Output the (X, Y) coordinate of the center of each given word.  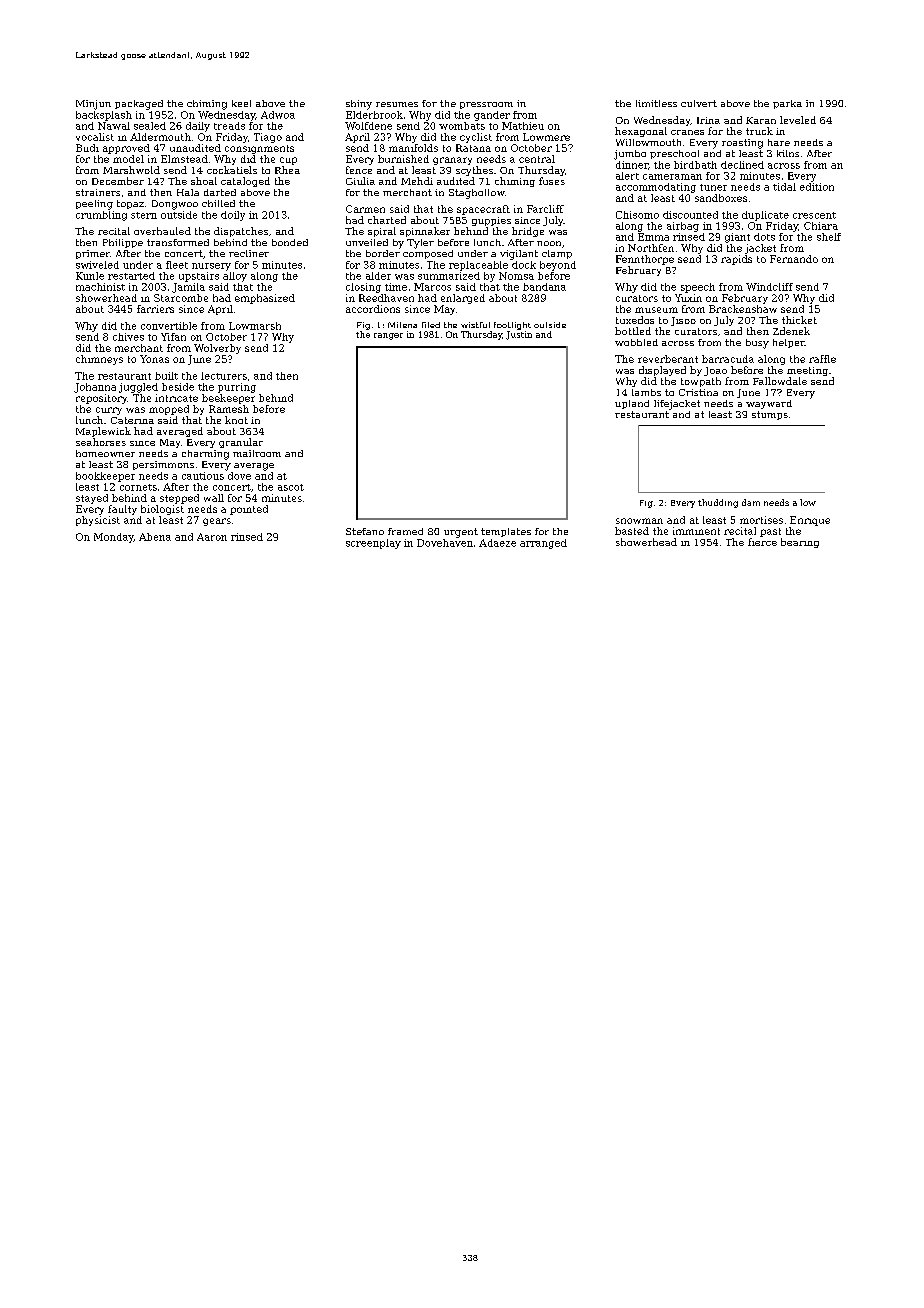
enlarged (463, 299)
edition (817, 187)
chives (128, 337)
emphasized (265, 299)
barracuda (728, 359)
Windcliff (769, 287)
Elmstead (184, 159)
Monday (114, 538)
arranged (543, 544)
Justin (519, 335)
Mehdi (417, 181)
